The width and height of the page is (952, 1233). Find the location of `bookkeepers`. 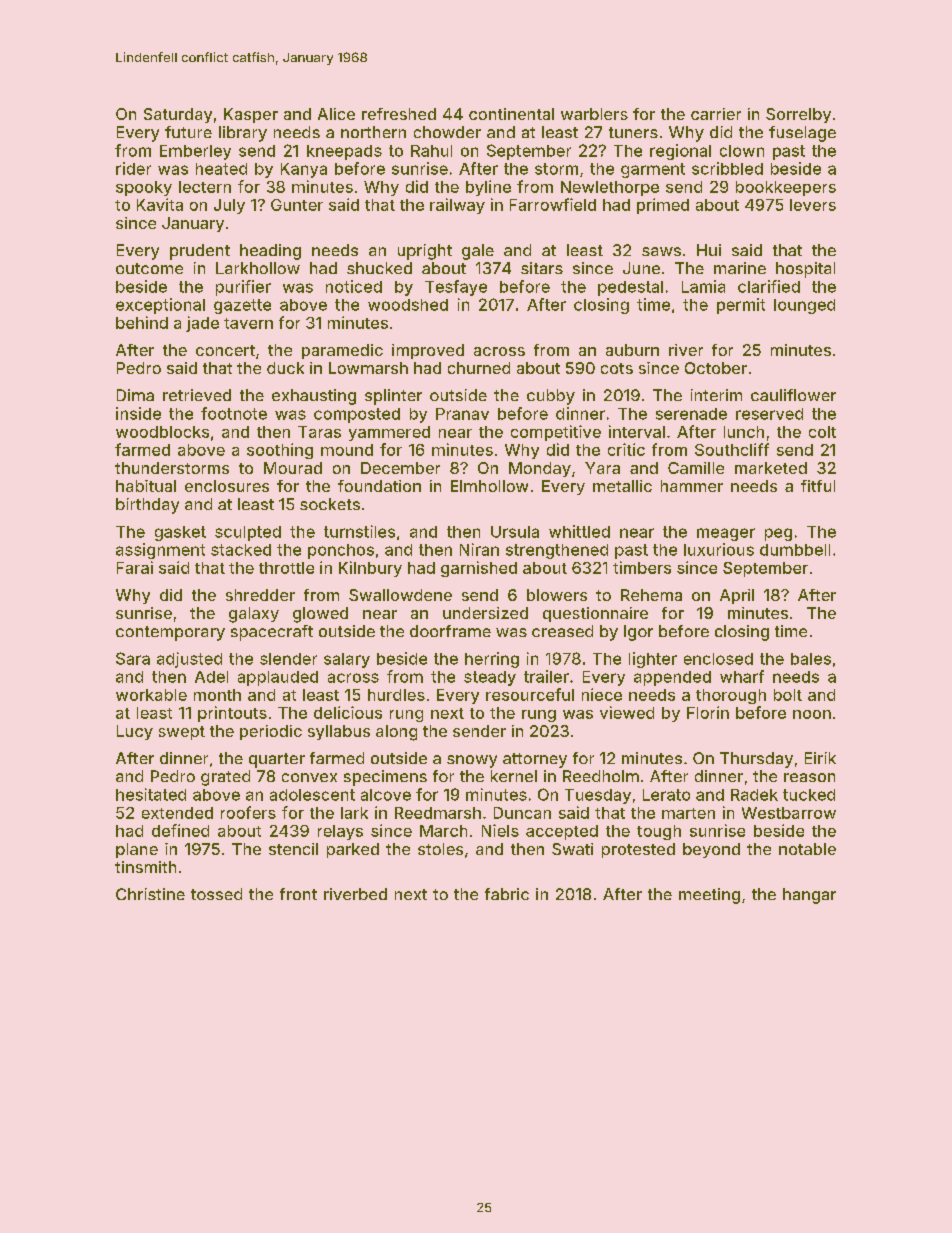

bookkeepers is located at coordinates (786, 188).
